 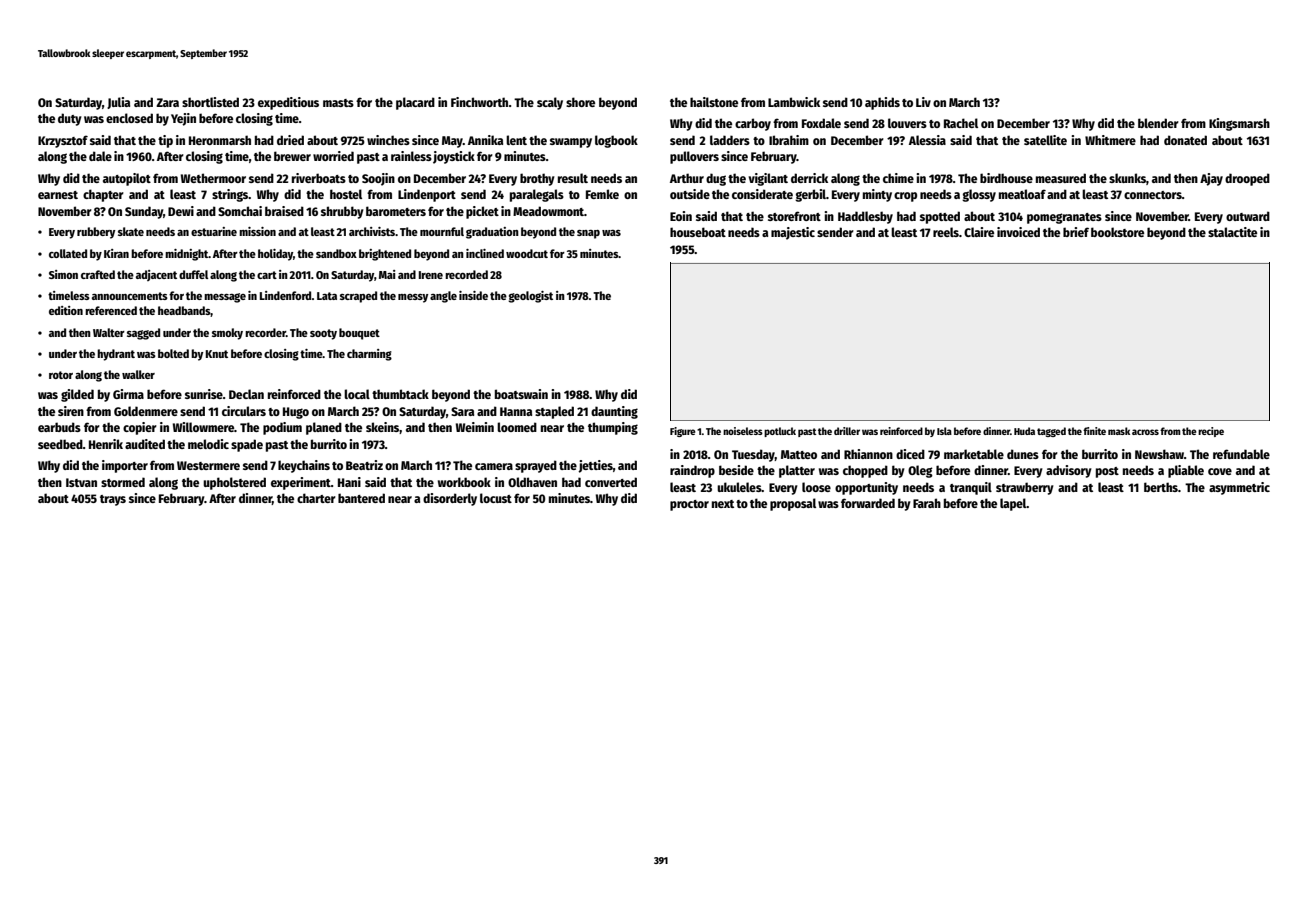 What do you see at coordinates (1185, 140) in the page?
I see `donated` at bounding box center [1185, 140].
